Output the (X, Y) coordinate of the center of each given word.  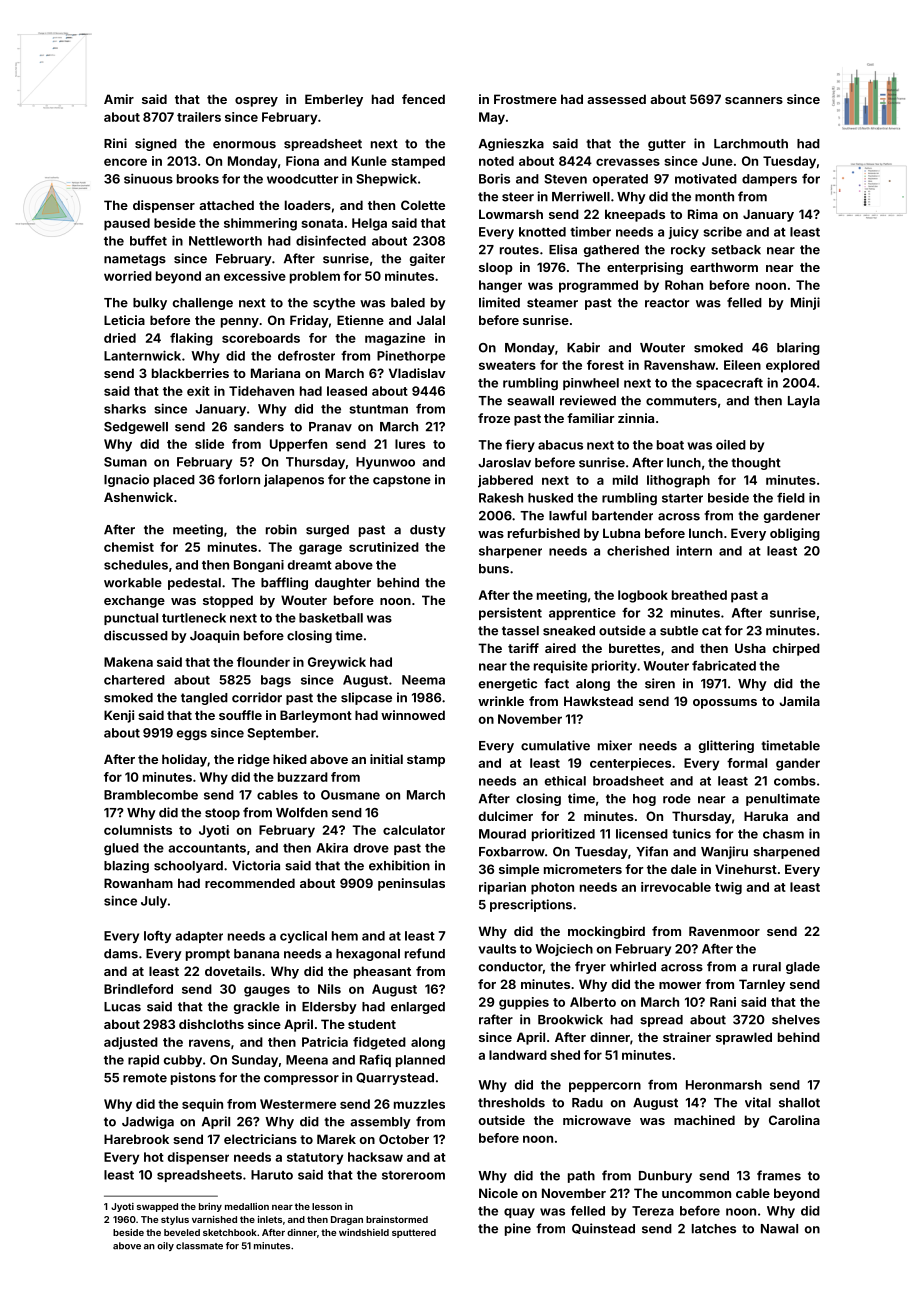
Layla (804, 402)
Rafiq (375, 1060)
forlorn (239, 479)
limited (499, 302)
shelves (796, 1020)
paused (127, 224)
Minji (805, 303)
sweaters (507, 365)
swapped (157, 1207)
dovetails (233, 971)
